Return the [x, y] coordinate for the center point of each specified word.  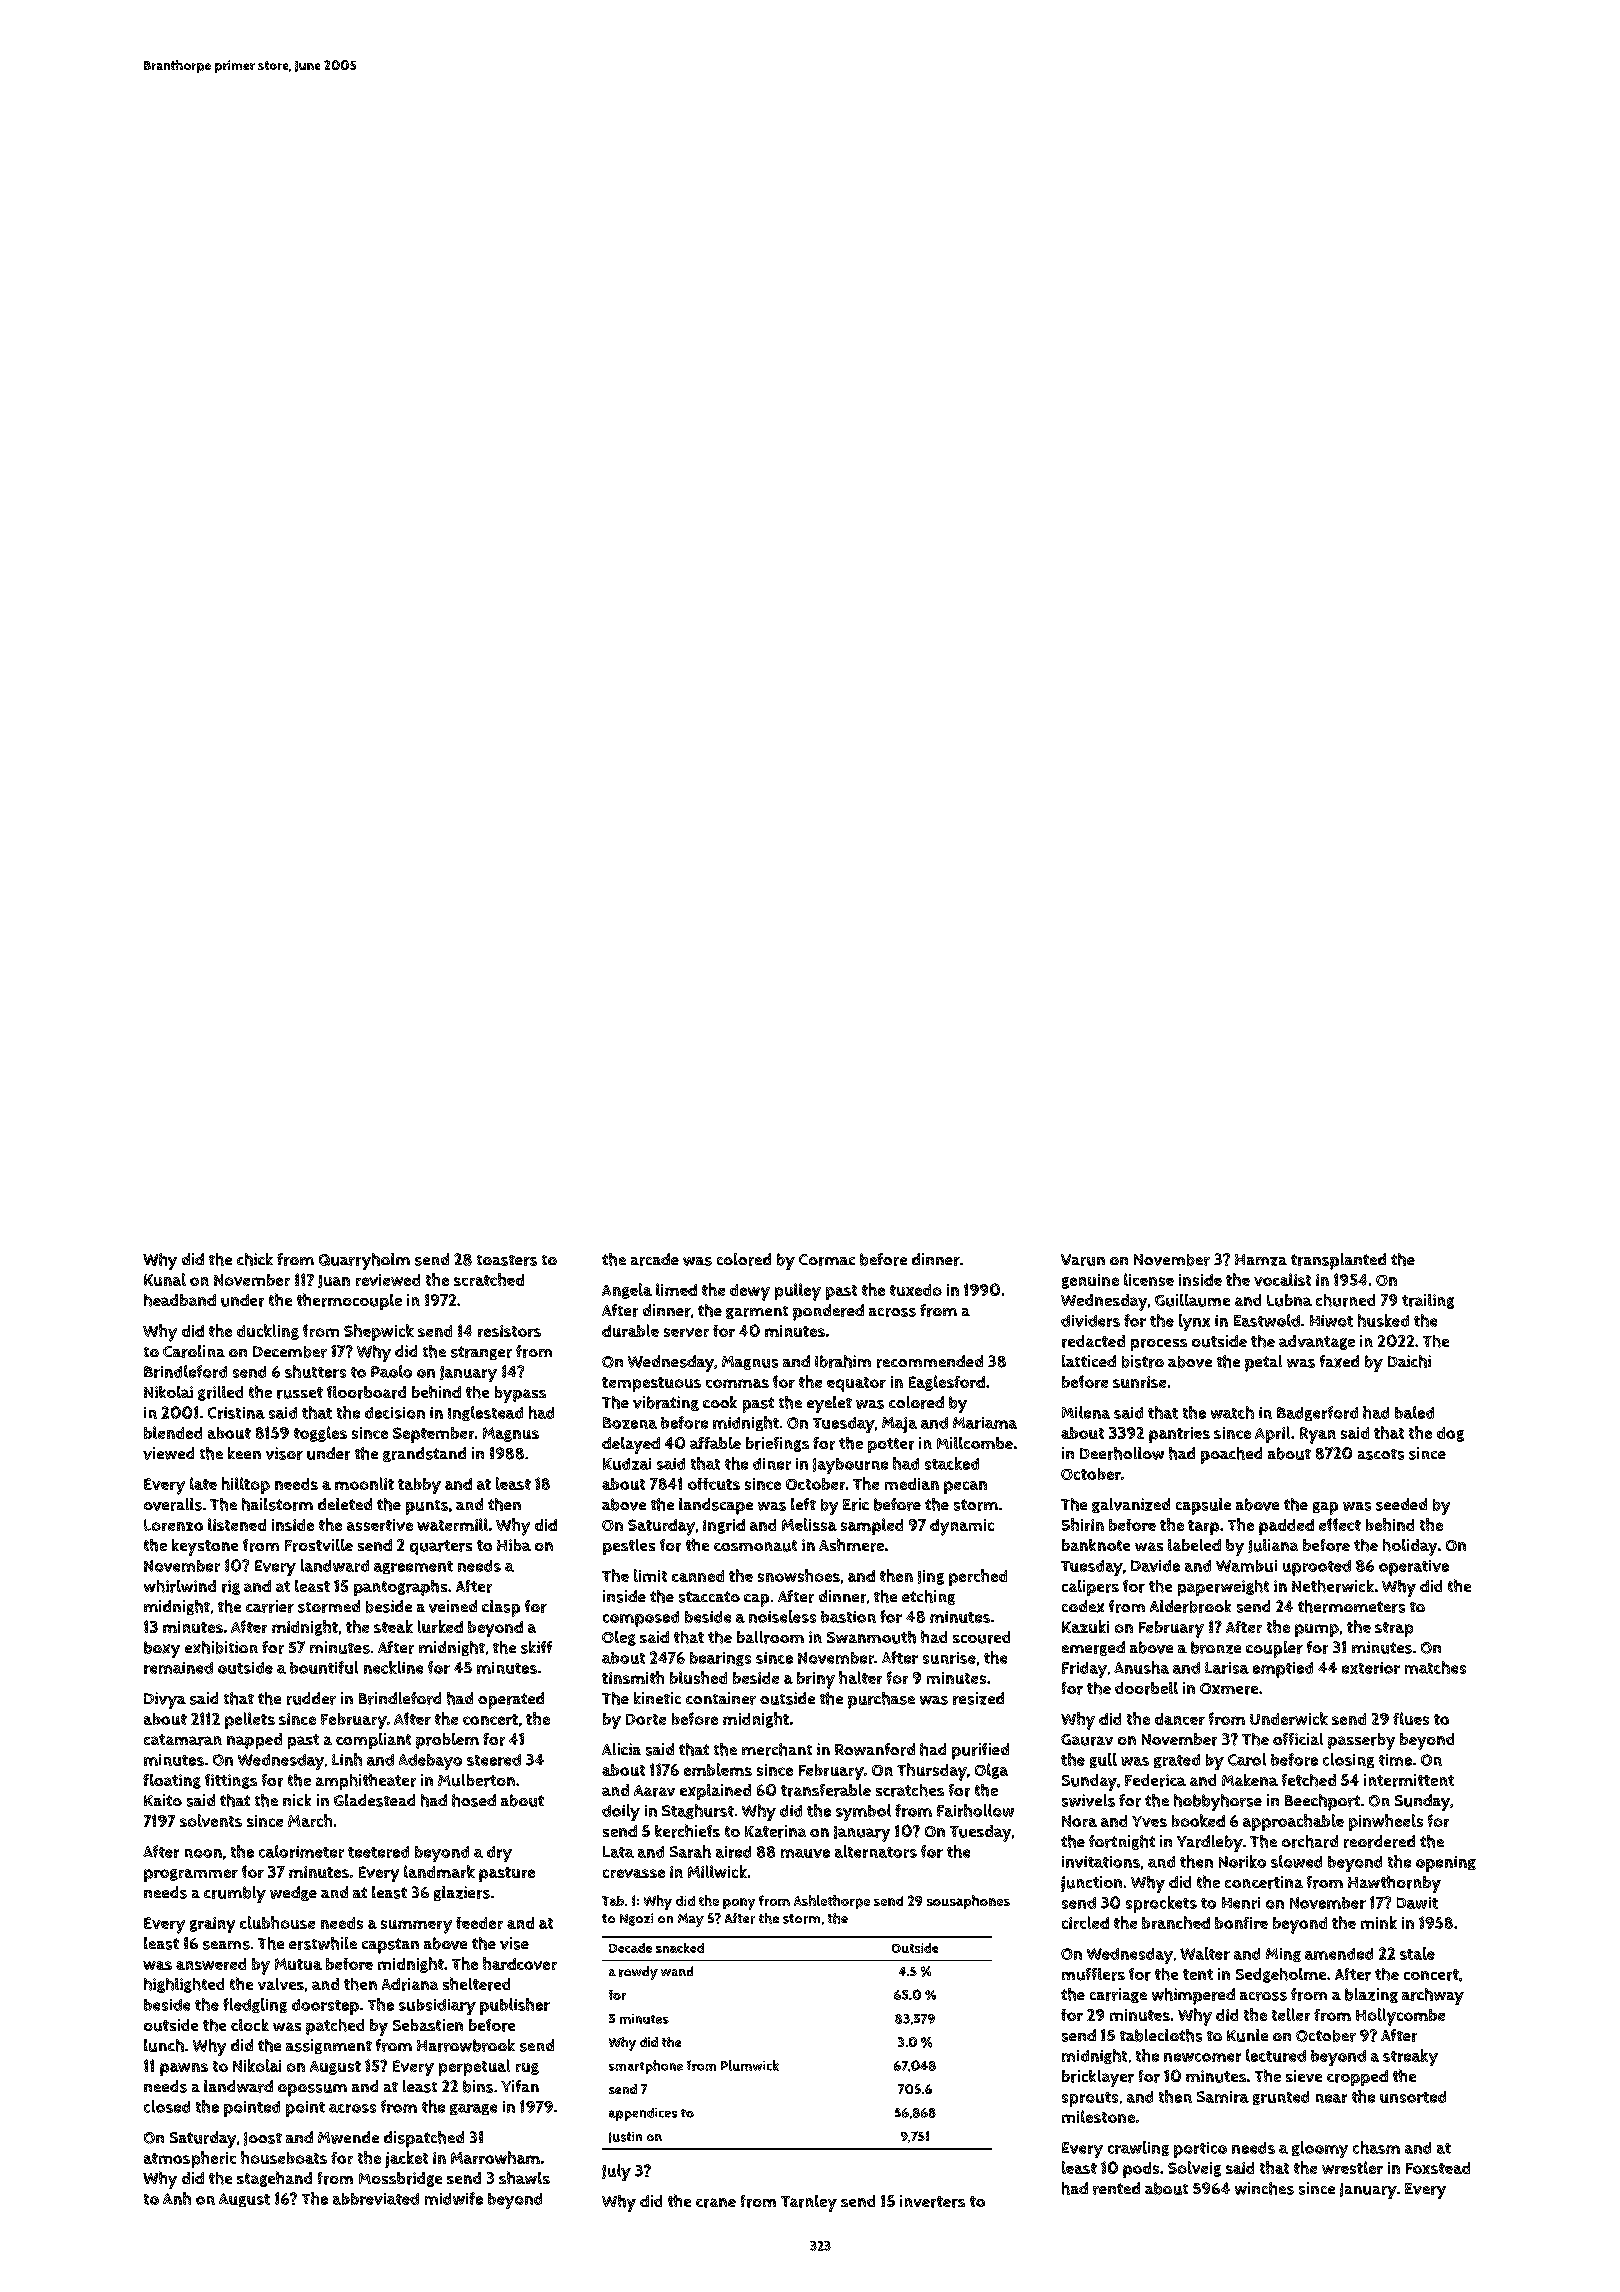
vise [514, 1943]
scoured [981, 1637]
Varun [1083, 1260]
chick [255, 1259]
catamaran [183, 1740]
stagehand [274, 2179]
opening [1446, 1864]
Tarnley [809, 2203]
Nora [1079, 1821]
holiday [1410, 1547]
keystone [205, 1547]
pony [739, 1904]
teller [1291, 2014]
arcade [655, 1259]
